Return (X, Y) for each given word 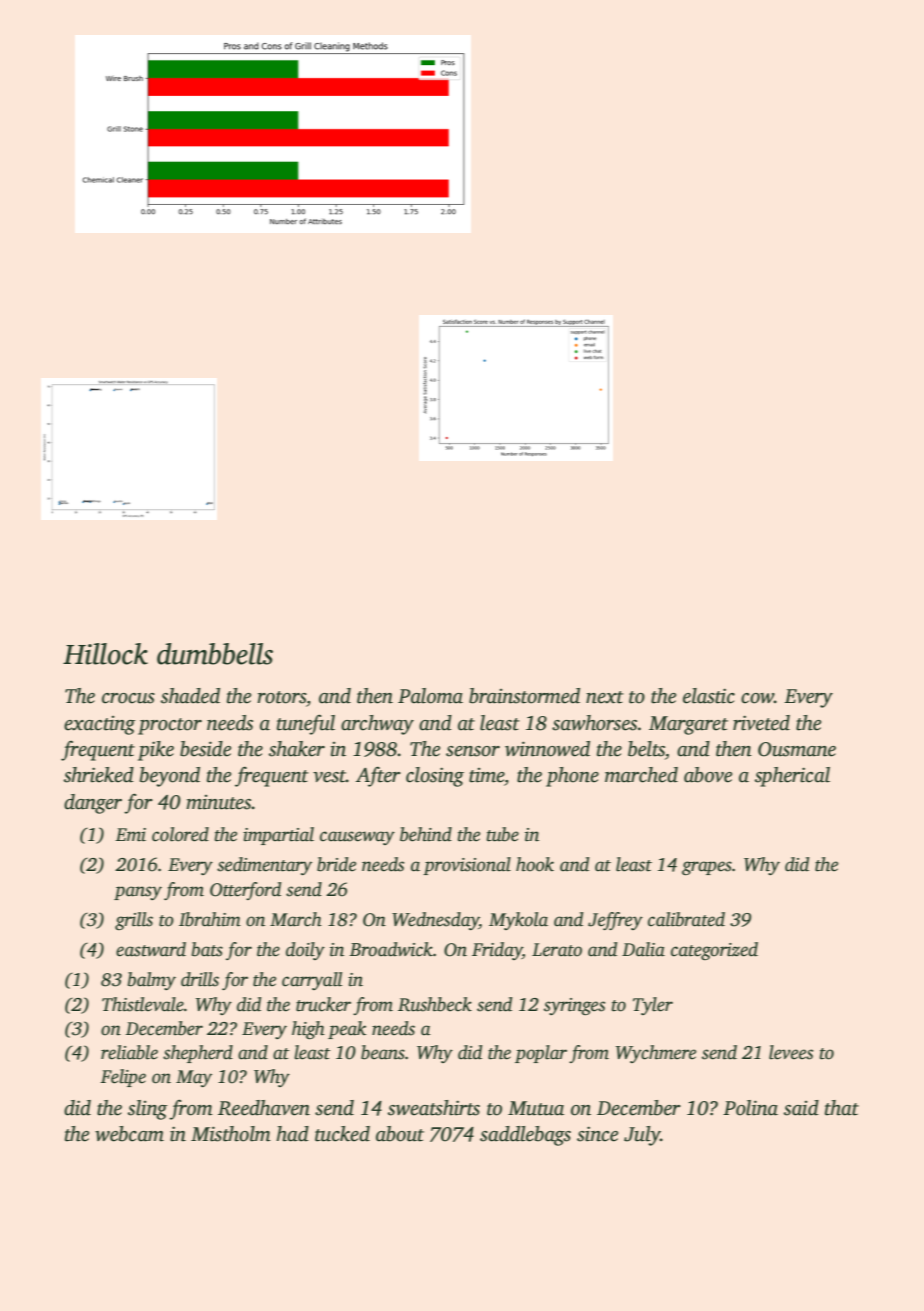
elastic (709, 696)
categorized (714, 951)
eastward (151, 949)
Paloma (430, 696)
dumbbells (215, 654)
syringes (574, 1006)
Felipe (123, 1078)
